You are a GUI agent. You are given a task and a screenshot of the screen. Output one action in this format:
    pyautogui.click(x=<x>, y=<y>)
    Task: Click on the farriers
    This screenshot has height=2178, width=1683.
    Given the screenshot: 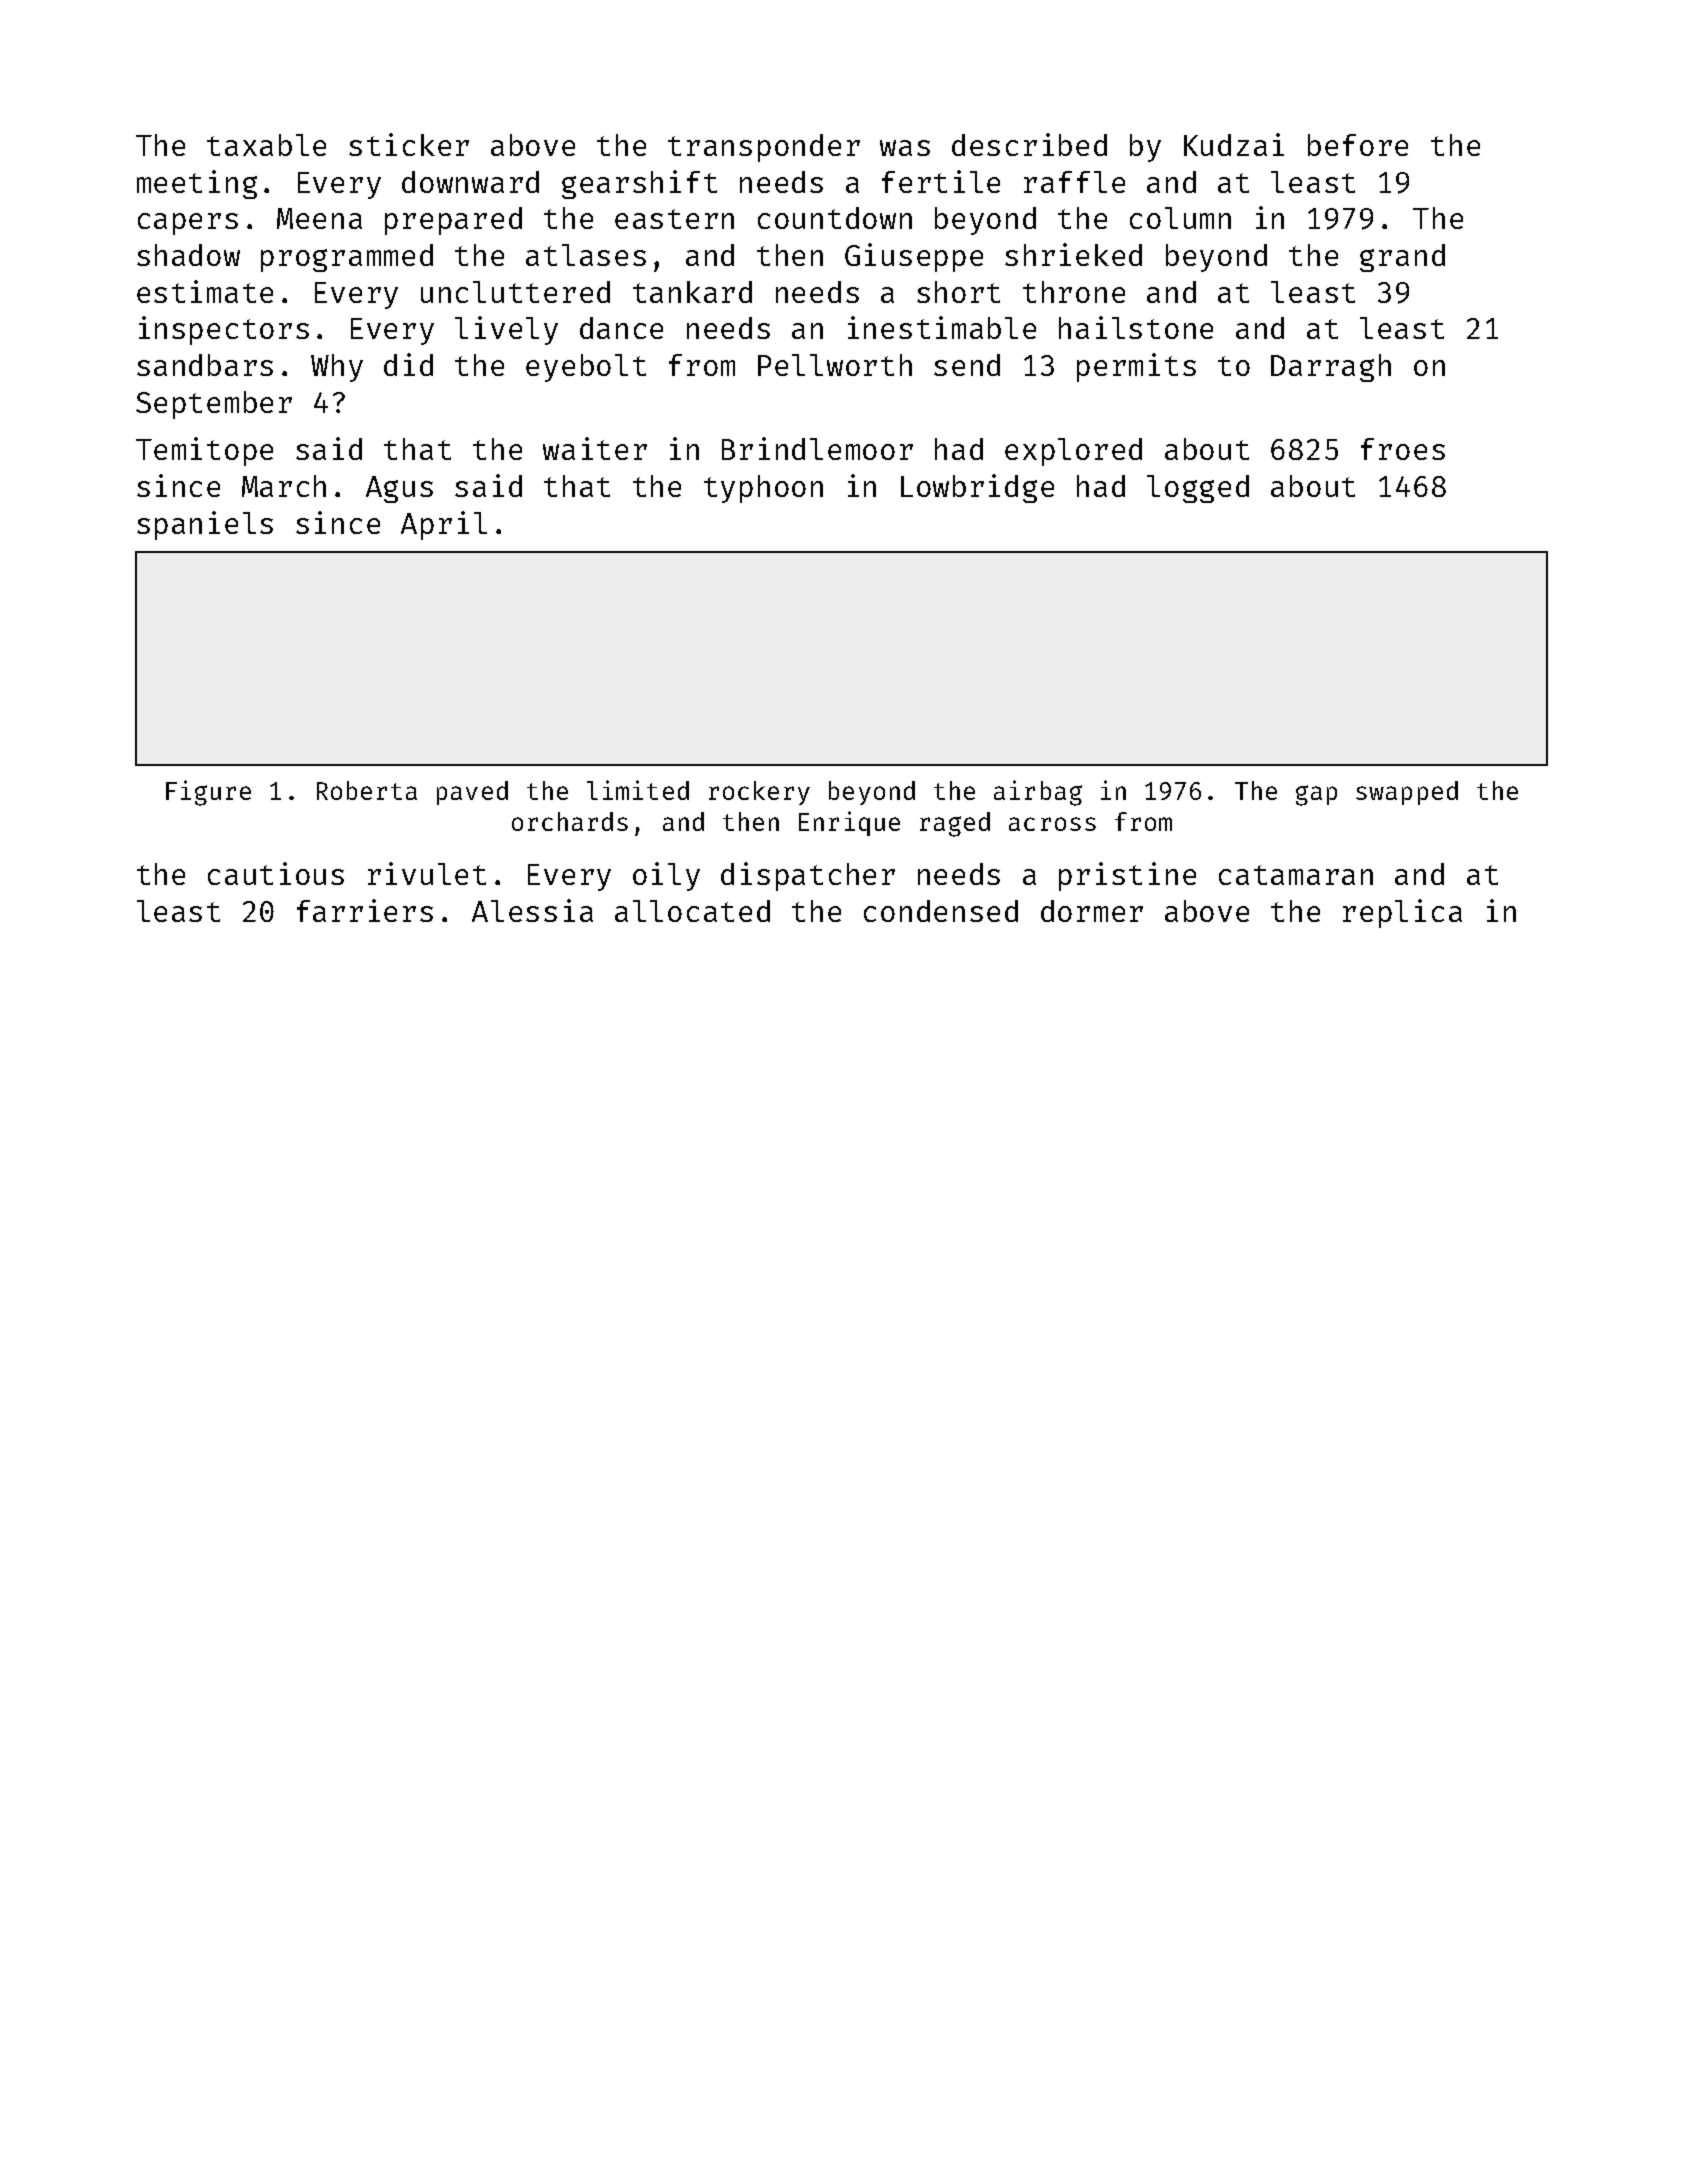 What is the action you would take?
    pyautogui.click(x=365, y=910)
